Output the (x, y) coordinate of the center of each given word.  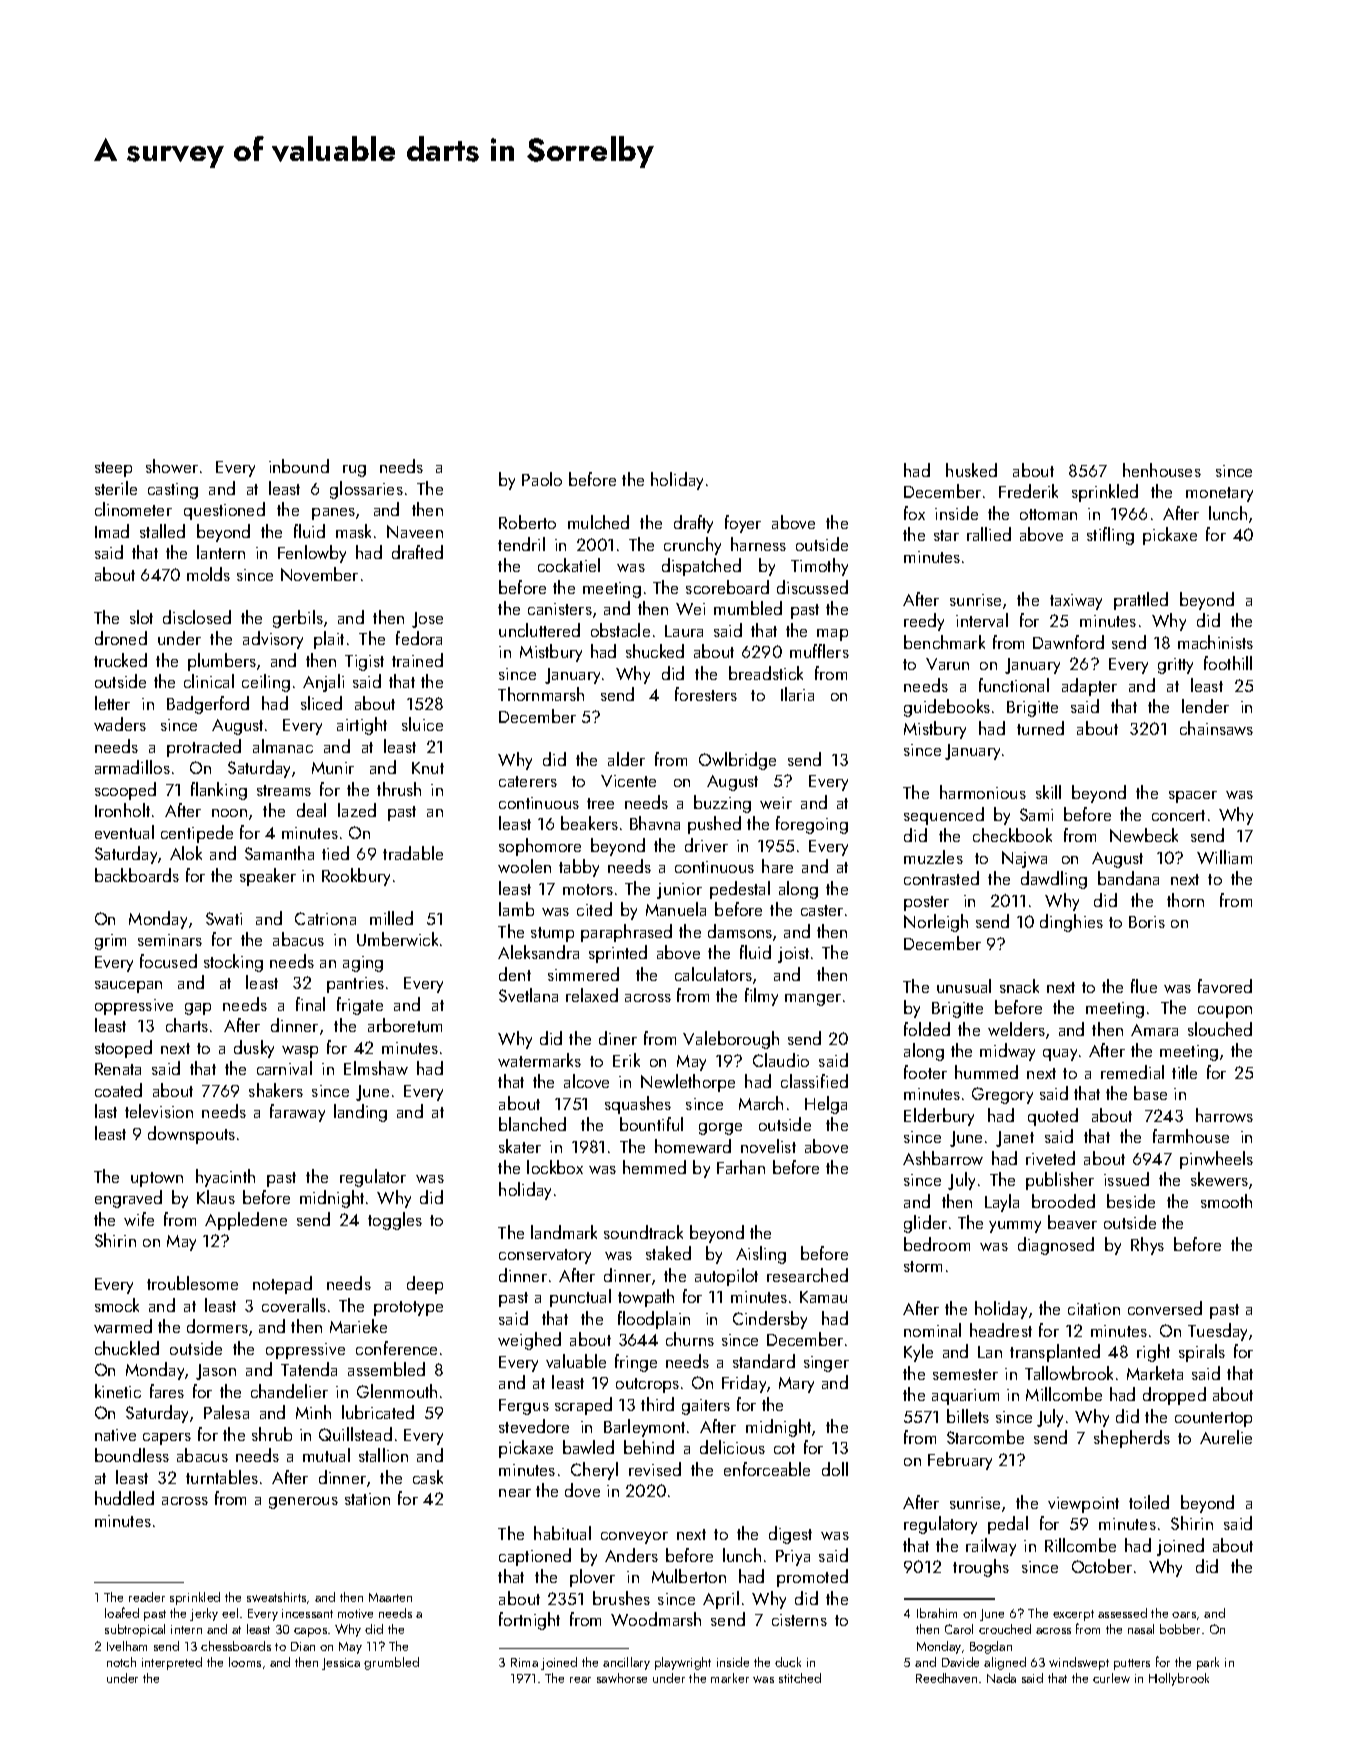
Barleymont (644, 1428)
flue (1144, 986)
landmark (564, 1232)
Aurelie (1226, 1437)
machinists (1215, 642)
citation (1094, 1309)
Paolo (542, 479)
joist (793, 955)
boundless (132, 1455)
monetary (1219, 494)
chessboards (236, 1646)
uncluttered (539, 630)
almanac (283, 746)
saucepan (128, 987)
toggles (395, 1221)
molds (208, 574)
